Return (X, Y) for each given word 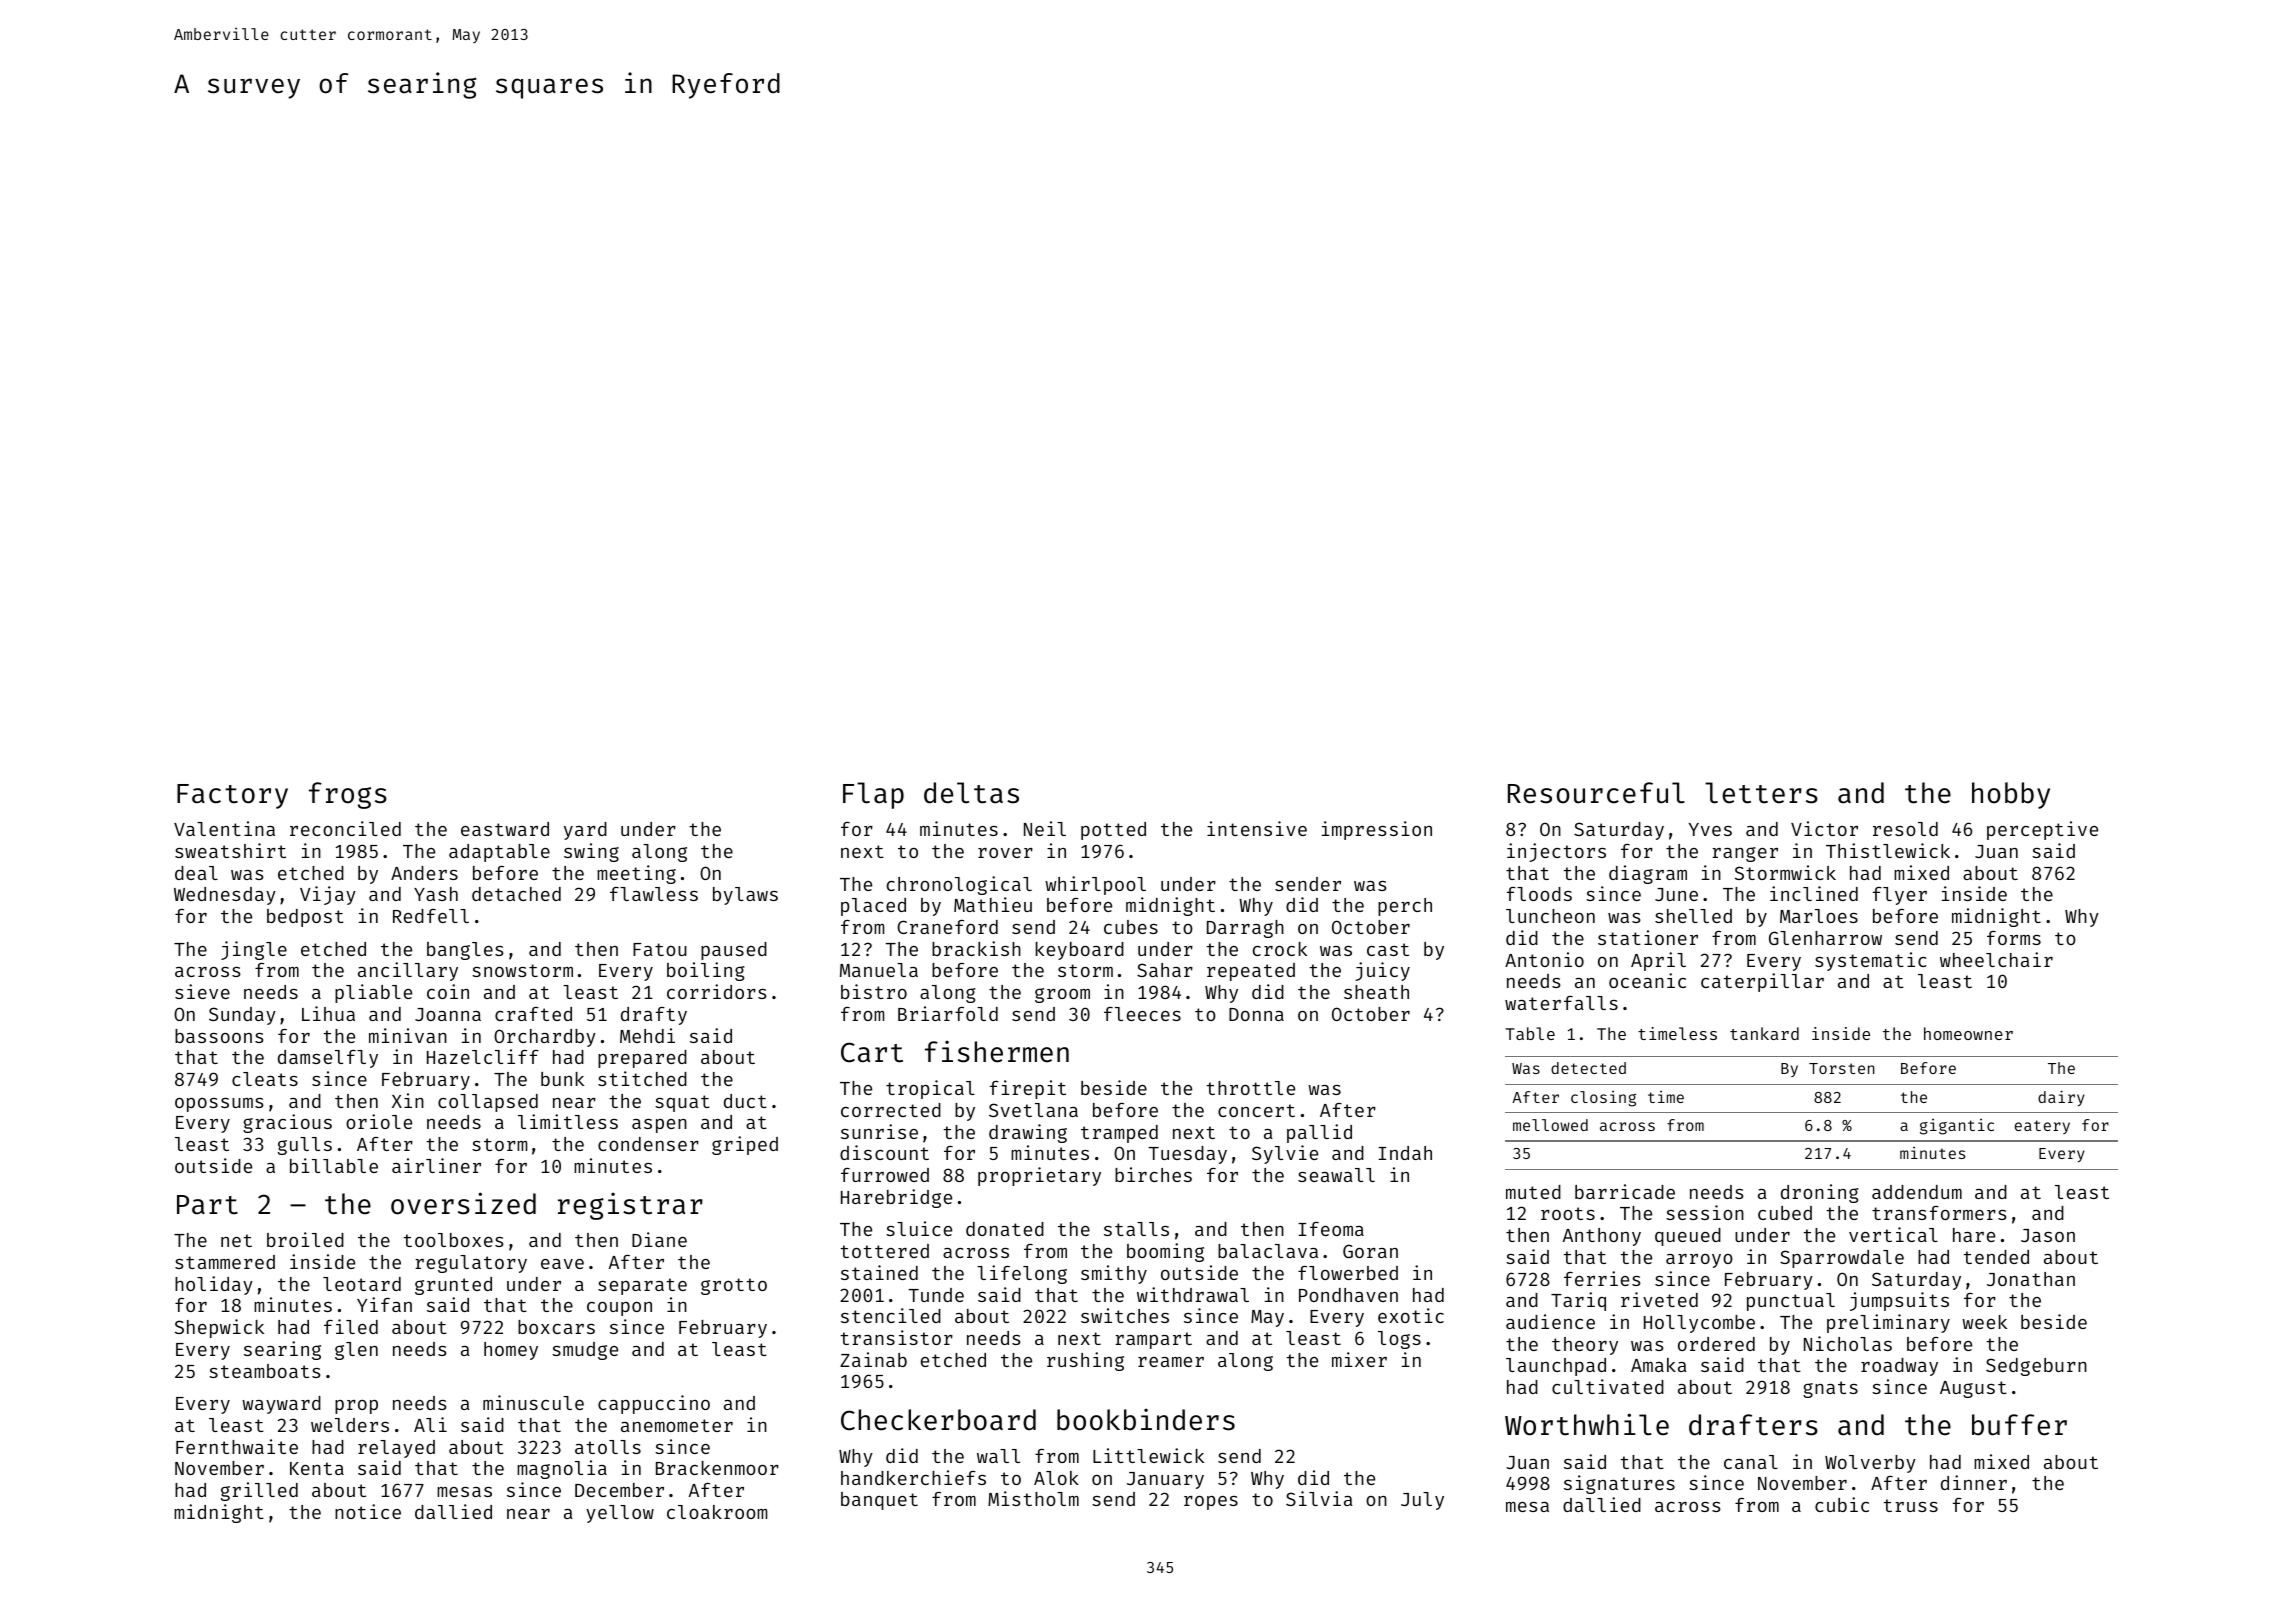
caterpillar (1762, 982)
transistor (896, 1337)
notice (368, 1511)
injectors (1556, 852)
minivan (408, 1035)
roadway (1899, 1367)
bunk (562, 1079)
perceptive (2042, 830)
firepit (1028, 1089)
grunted (453, 1286)
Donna (1256, 1014)
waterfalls (1561, 1003)
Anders (424, 873)
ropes (1211, 1503)
